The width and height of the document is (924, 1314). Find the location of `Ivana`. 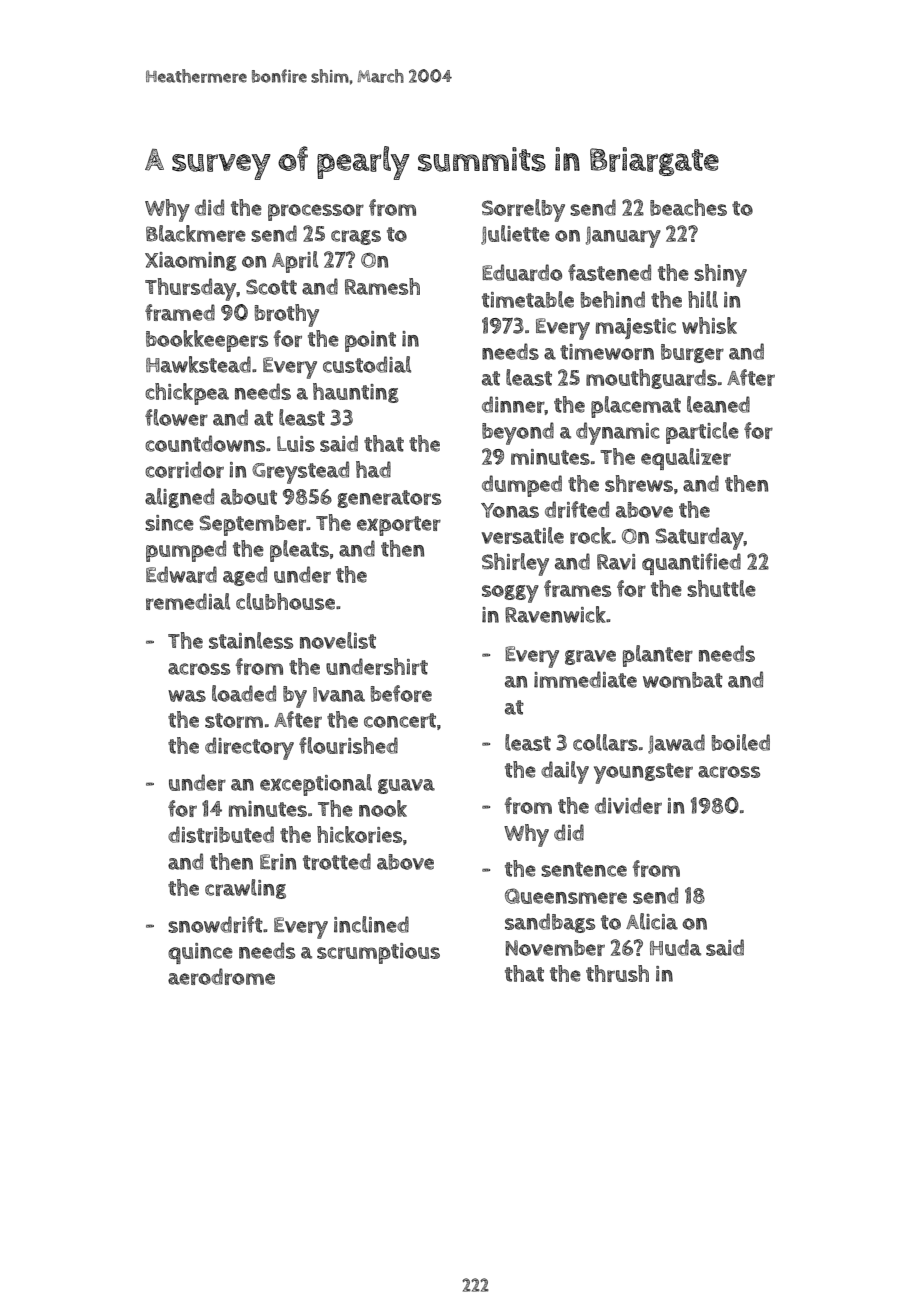

Ivana is located at coordinates (339, 694).
